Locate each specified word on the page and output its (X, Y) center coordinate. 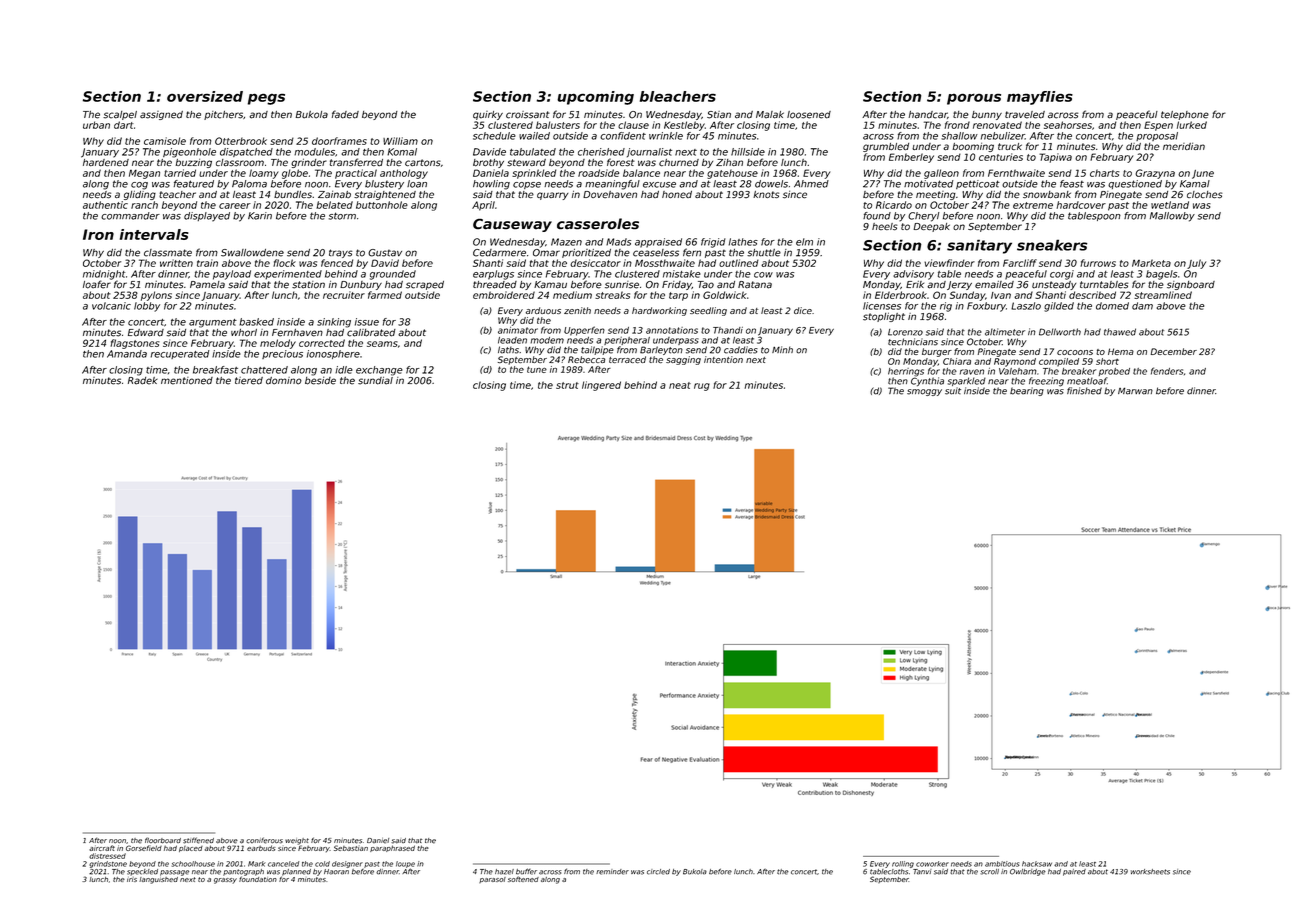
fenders (1167, 371)
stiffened (198, 840)
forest (621, 162)
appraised (658, 243)
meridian (1184, 146)
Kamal (1195, 184)
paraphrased (392, 848)
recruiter (344, 295)
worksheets (1150, 872)
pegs (266, 99)
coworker (932, 864)
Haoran (336, 872)
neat (680, 385)
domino (284, 381)
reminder (612, 872)
